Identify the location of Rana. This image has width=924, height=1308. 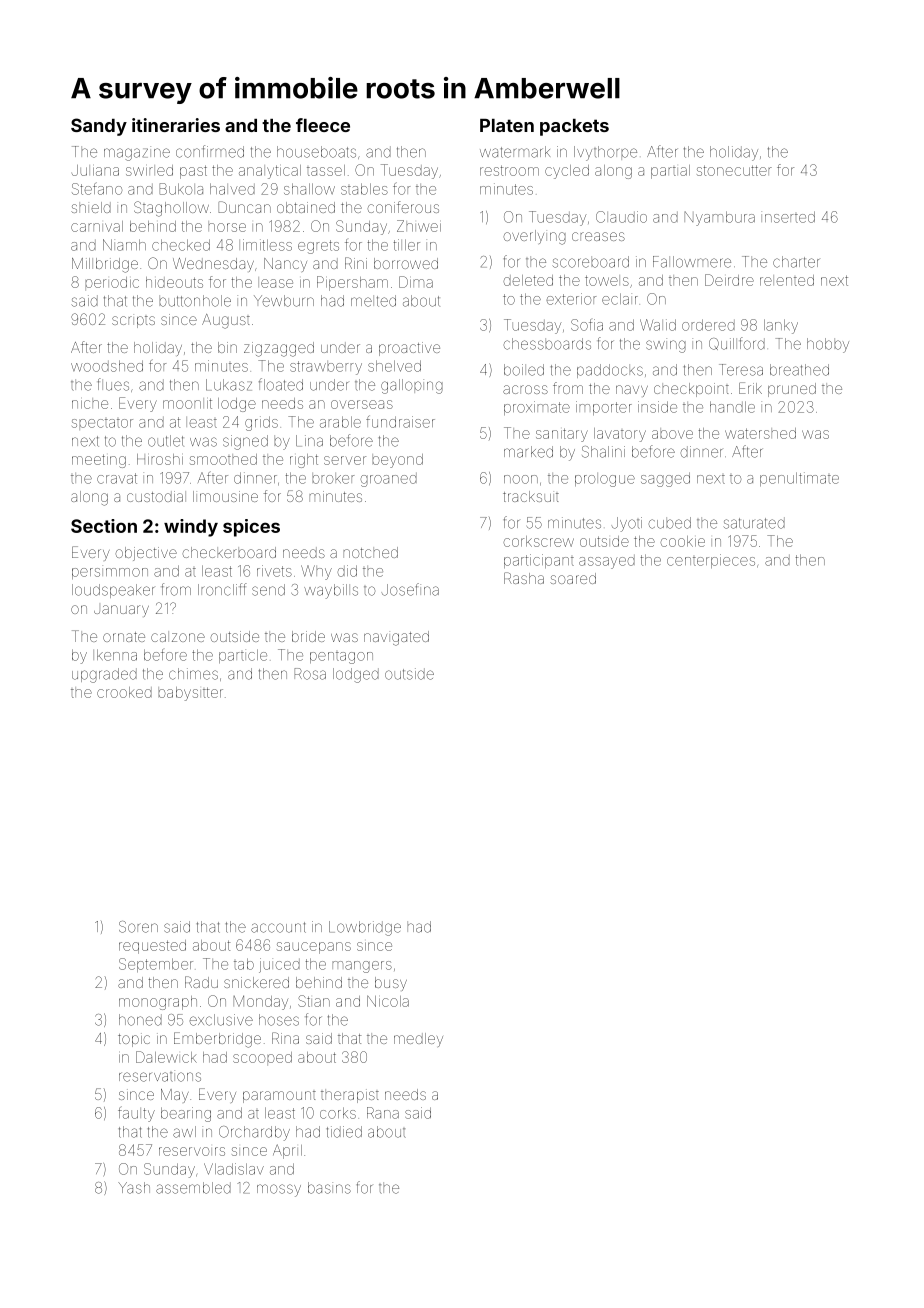
(383, 1113).
